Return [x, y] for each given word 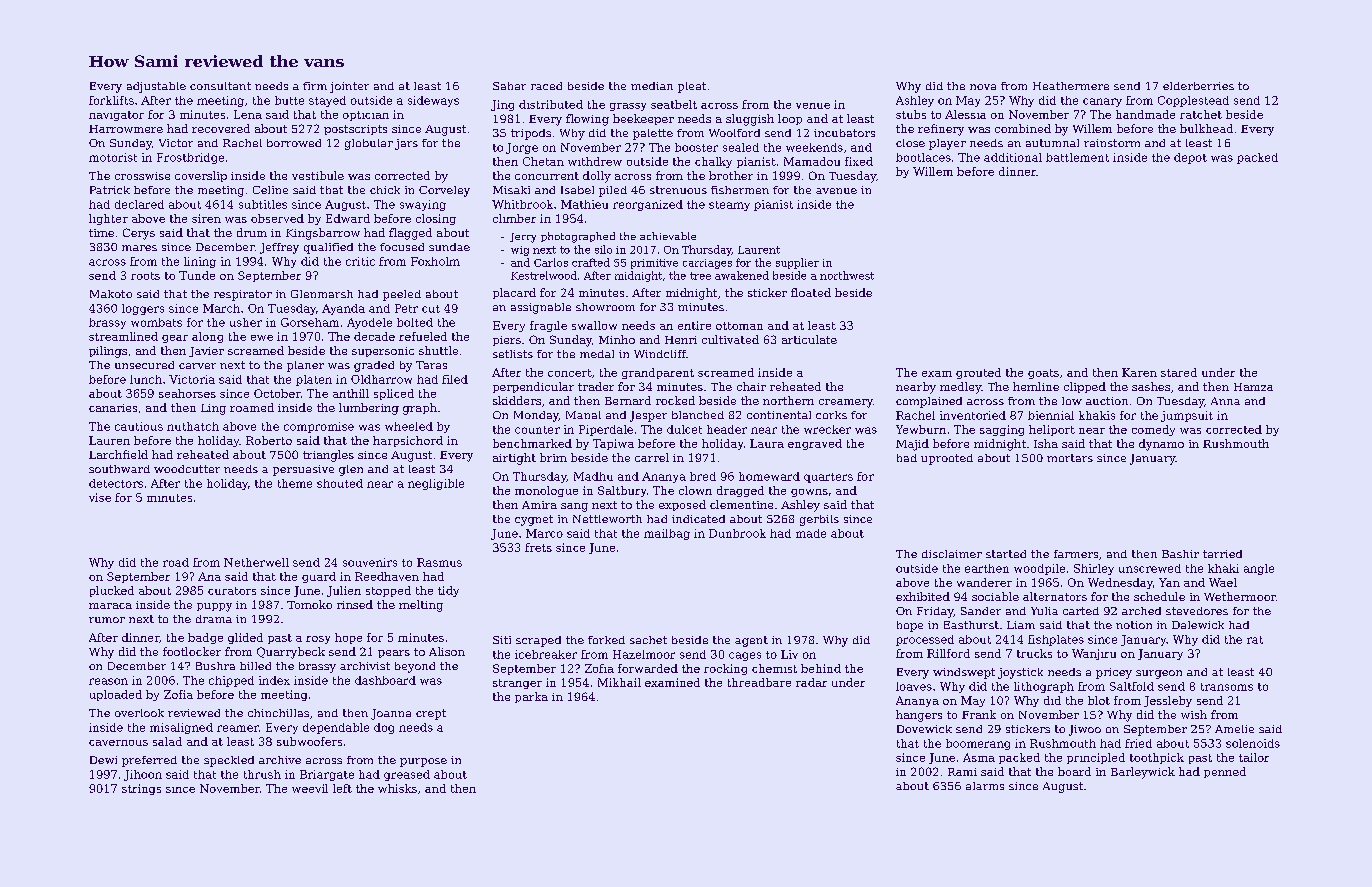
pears [394, 654]
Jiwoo [1085, 730]
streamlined [123, 336]
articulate [809, 339]
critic [360, 261]
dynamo [1161, 445]
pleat [692, 87]
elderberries [1198, 86]
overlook [139, 713]
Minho [617, 339]
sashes [1151, 386]
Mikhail [619, 682]
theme [295, 483]
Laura [767, 443]
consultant [220, 86]
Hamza [1253, 387]
